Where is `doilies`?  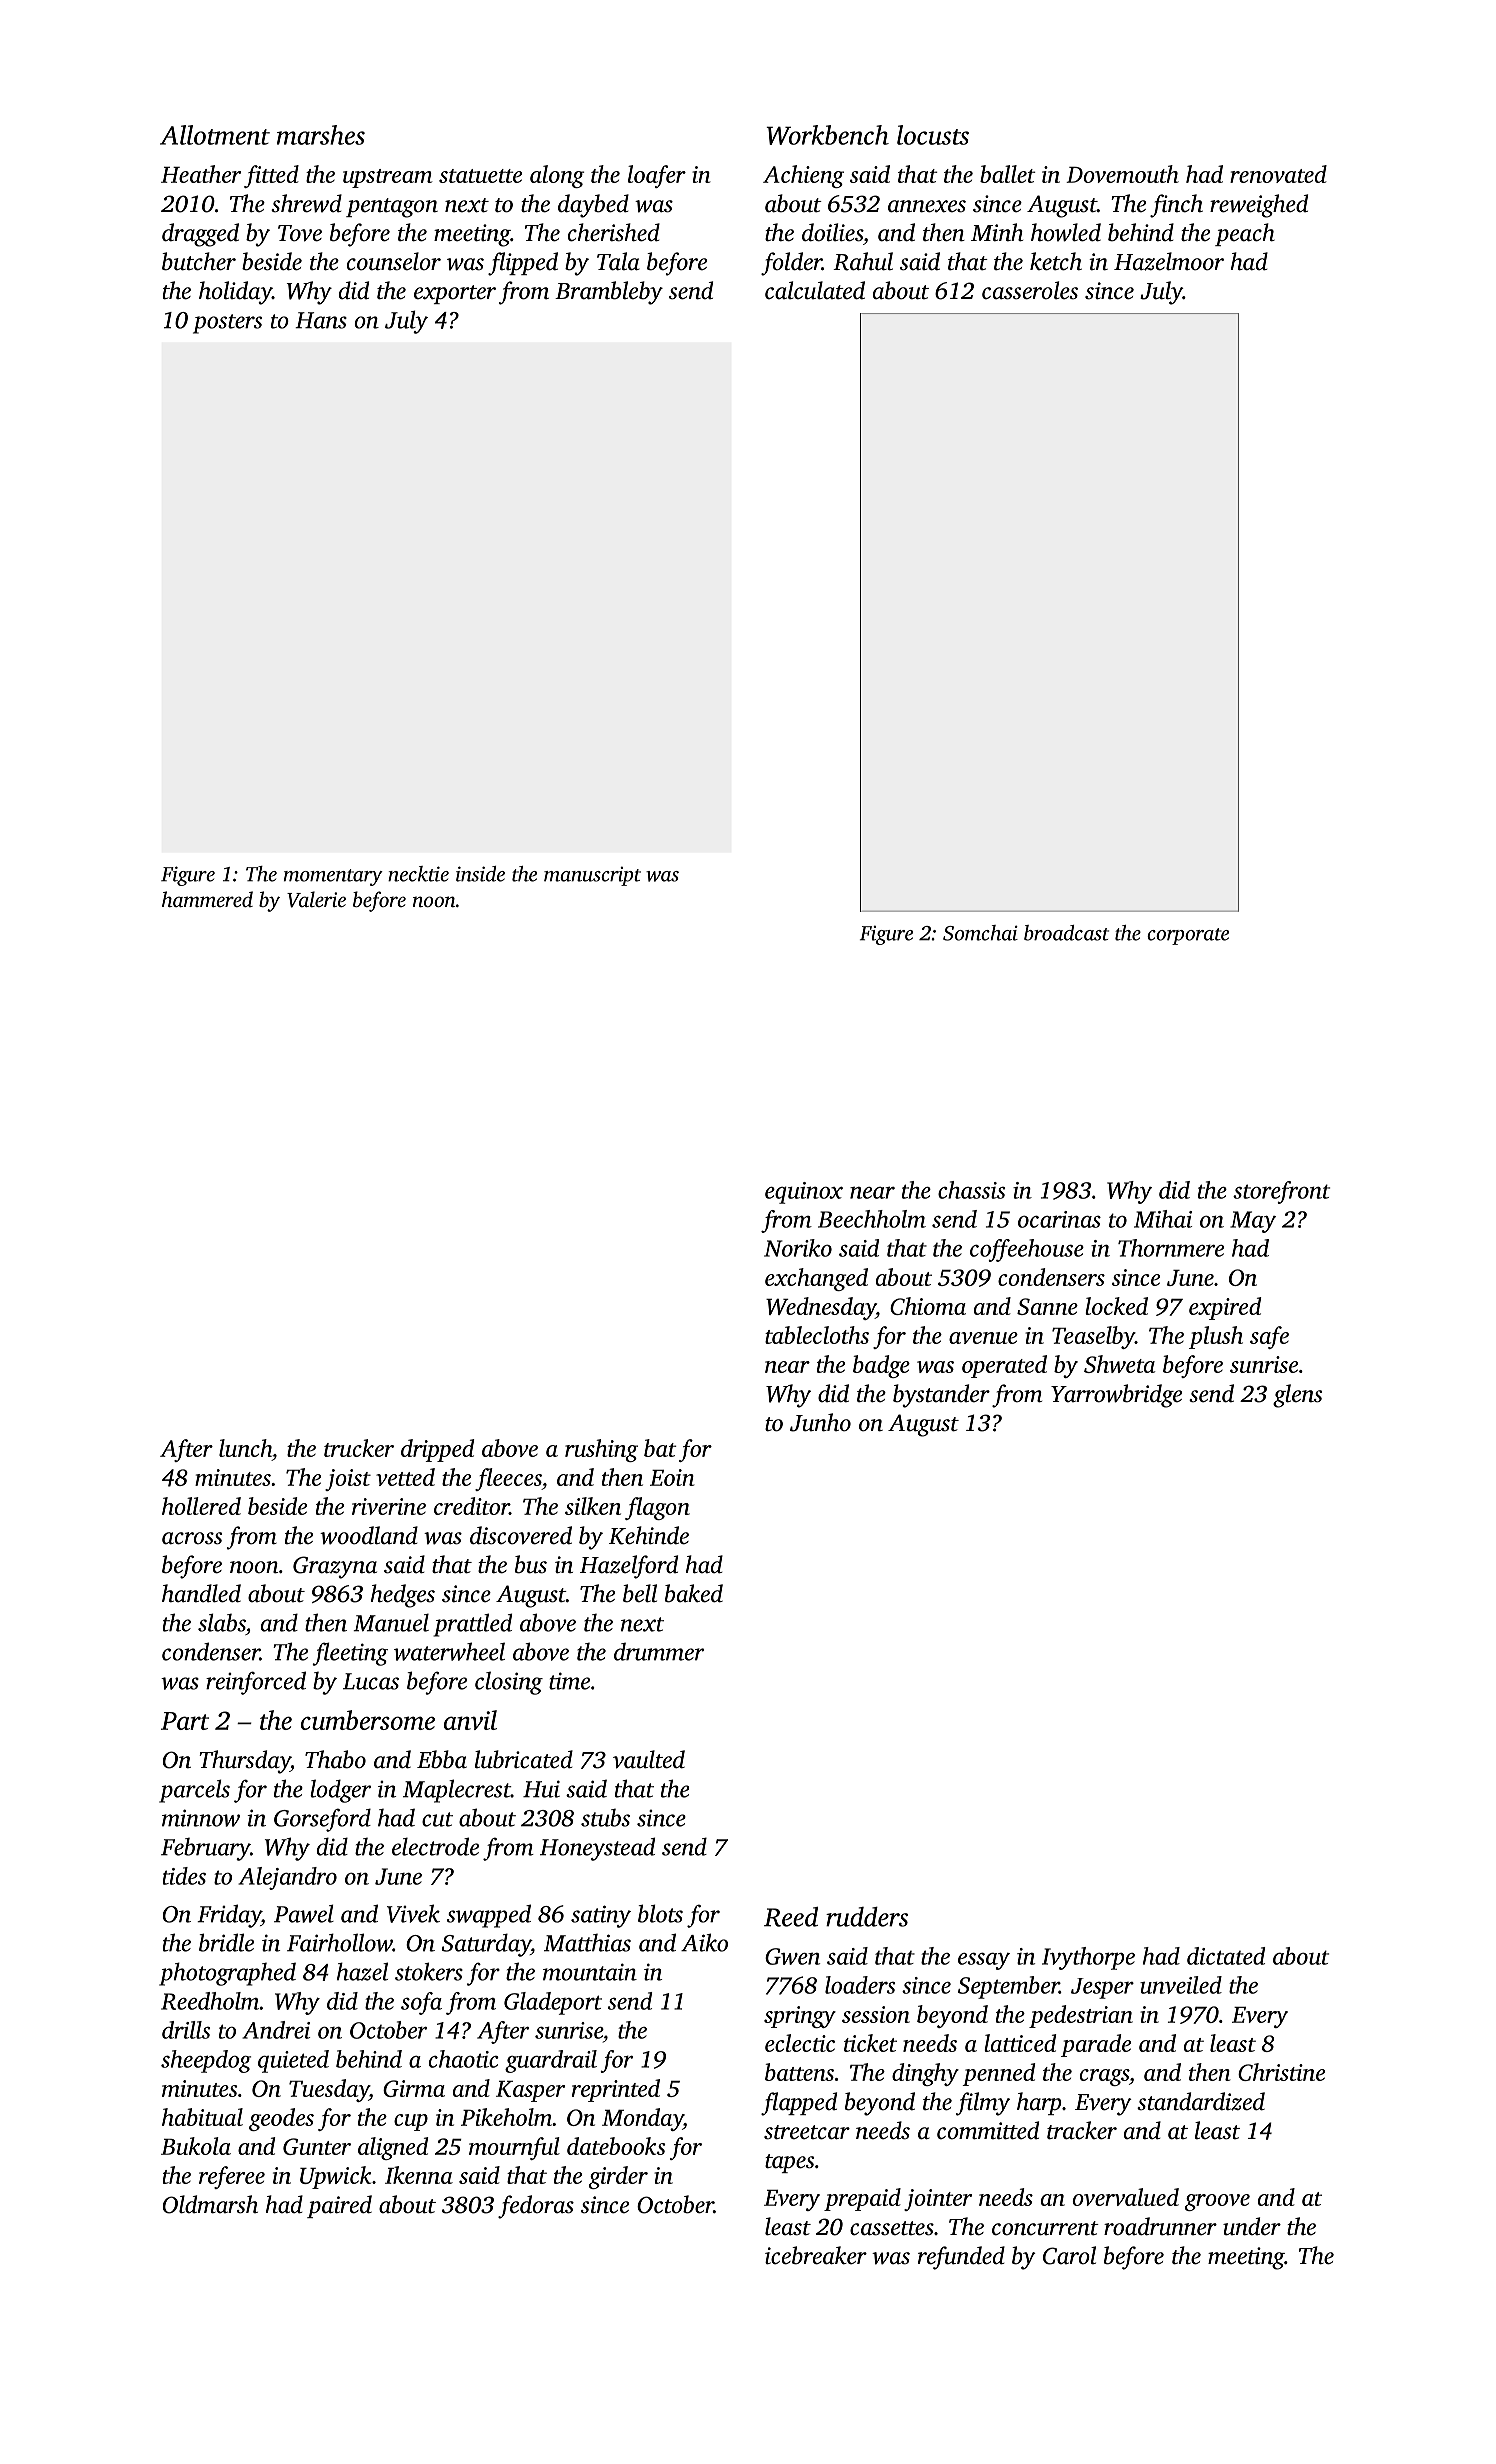
doilies is located at coordinates (832, 232).
